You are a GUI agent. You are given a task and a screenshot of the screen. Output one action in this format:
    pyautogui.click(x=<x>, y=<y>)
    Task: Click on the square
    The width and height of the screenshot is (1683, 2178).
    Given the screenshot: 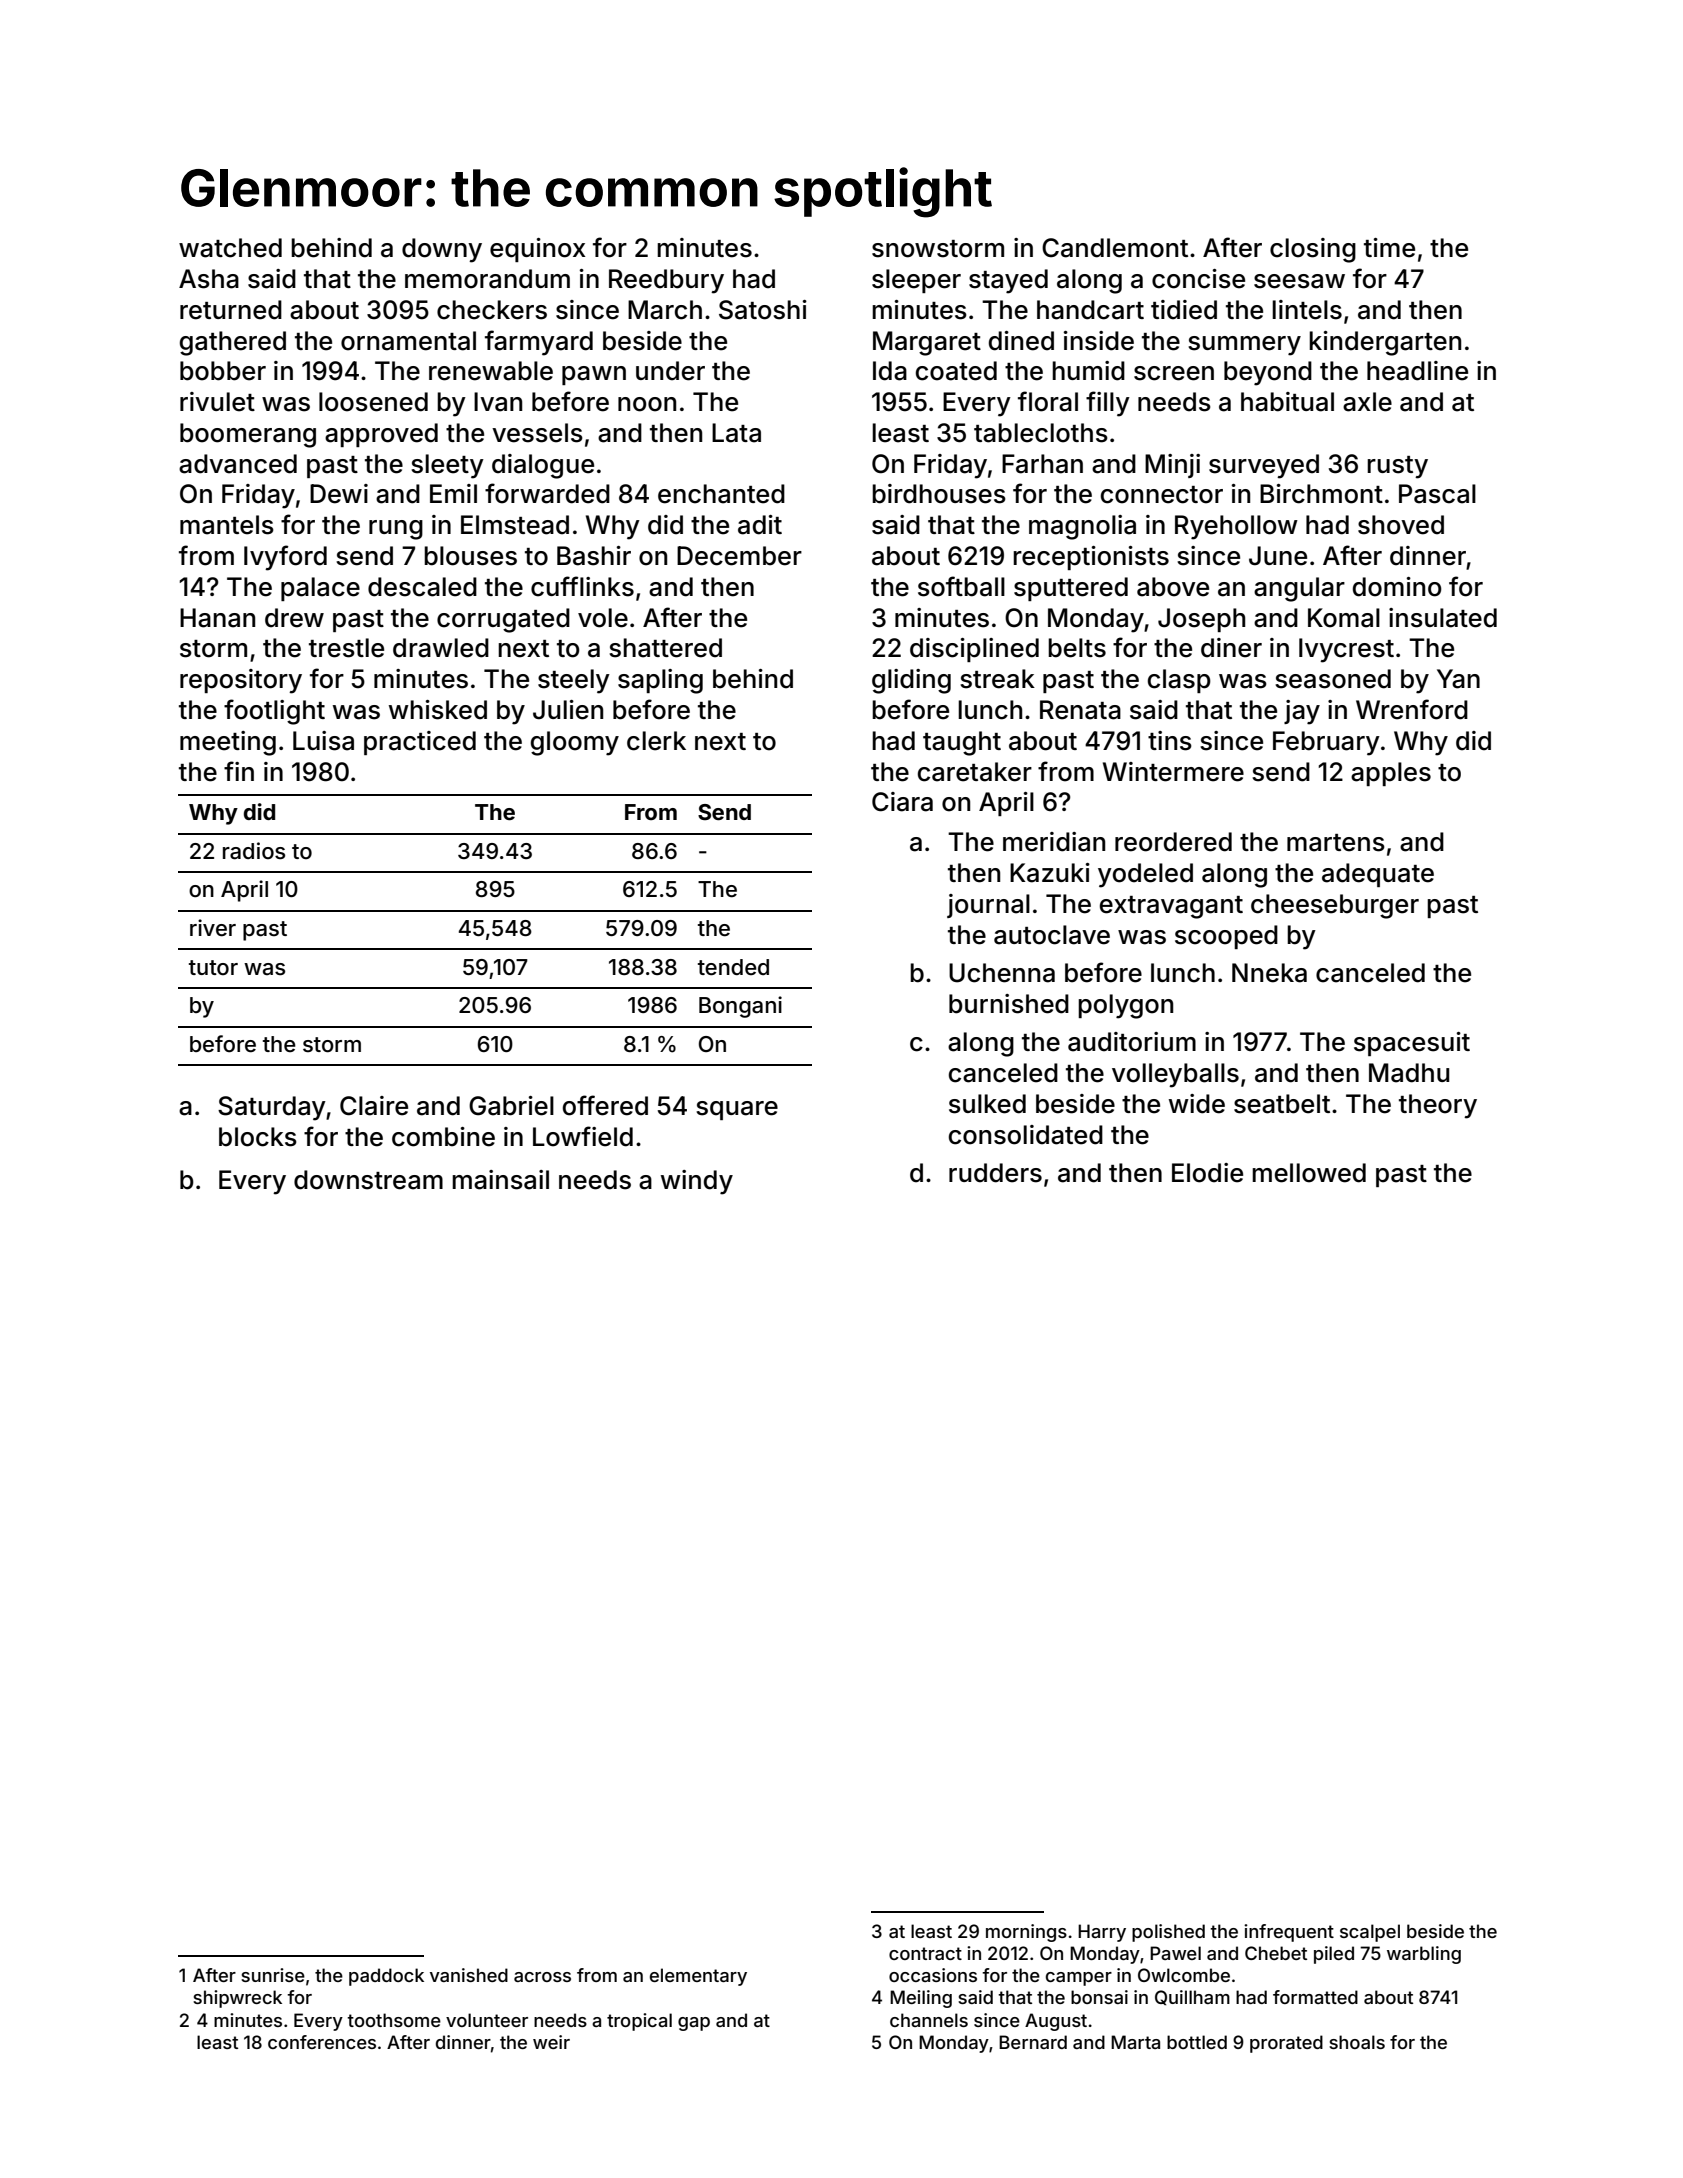 What is the action you would take?
    pyautogui.click(x=737, y=1110)
